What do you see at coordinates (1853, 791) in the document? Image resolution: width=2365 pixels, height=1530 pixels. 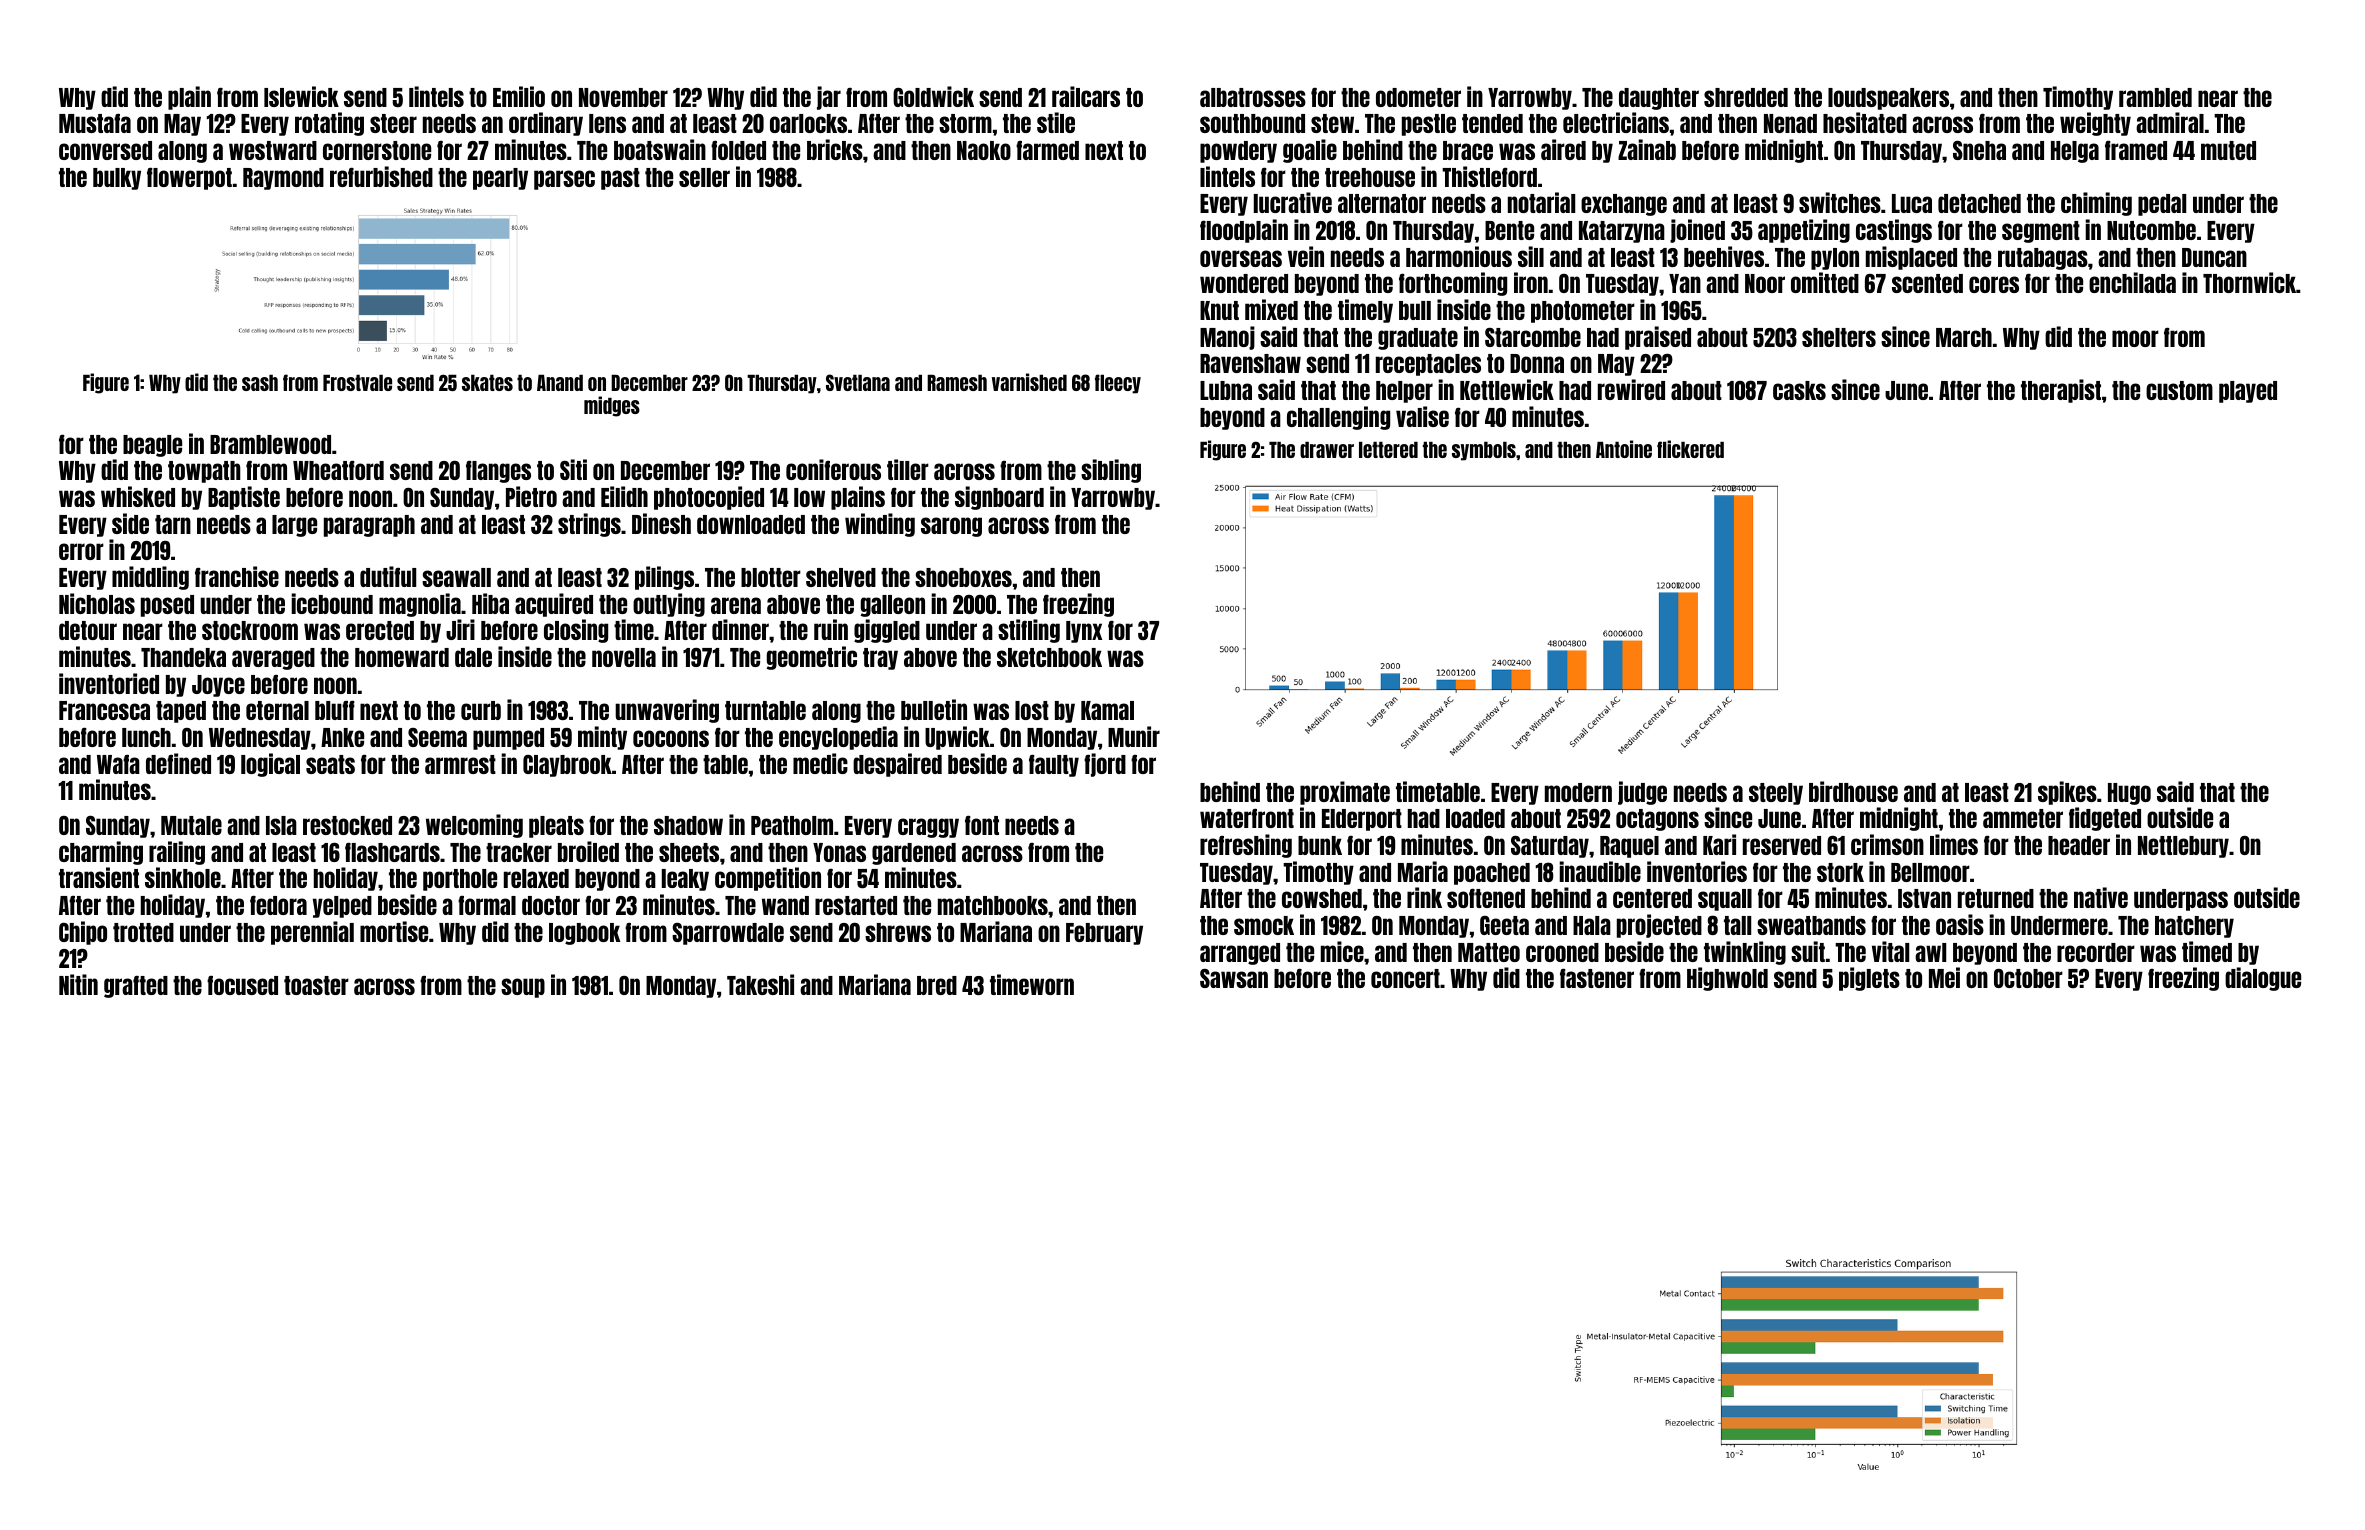 I see `birdhouse` at bounding box center [1853, 791].
